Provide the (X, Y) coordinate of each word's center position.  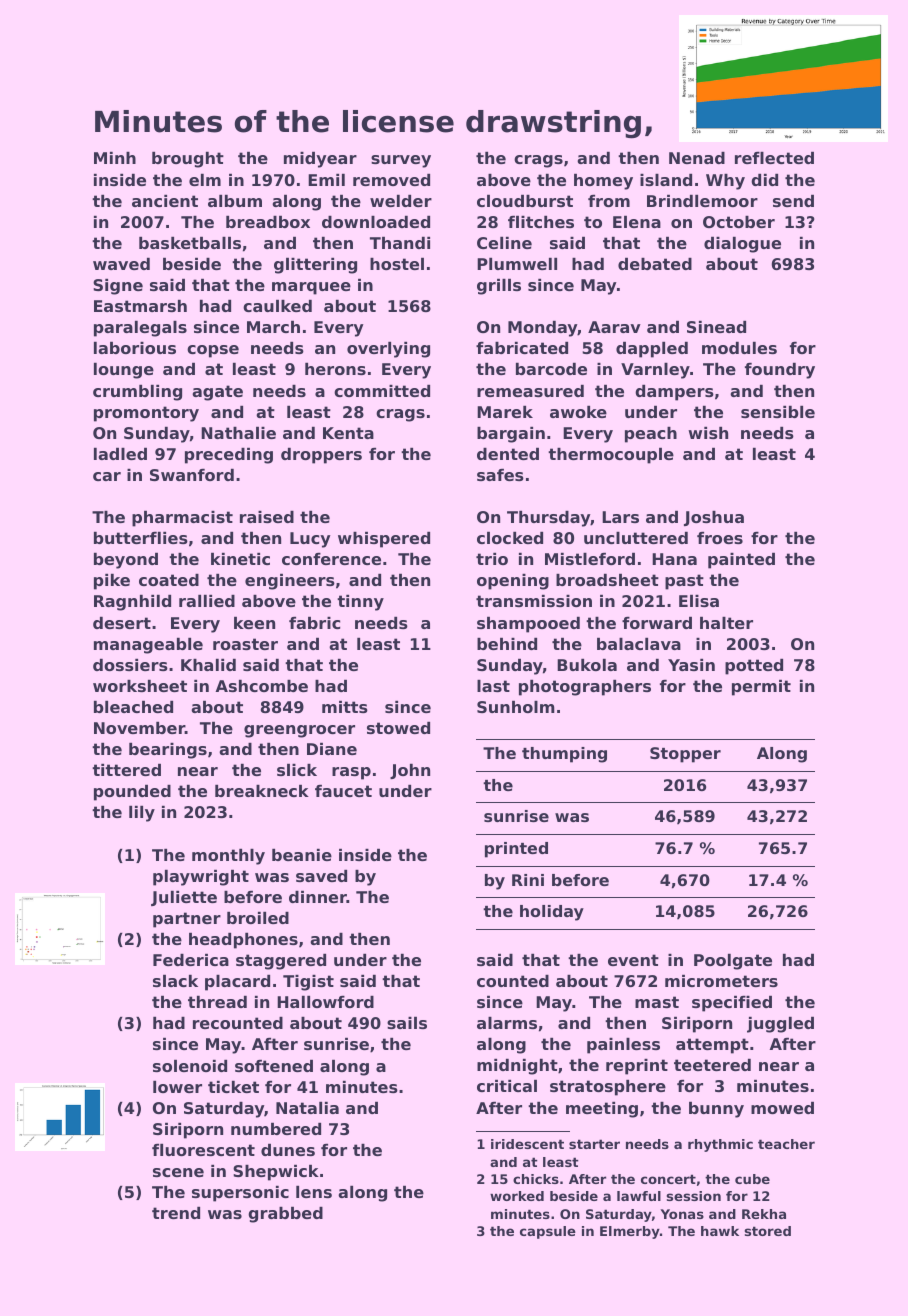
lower (177, 1087)
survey (401, 161)
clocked (510, 538)
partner (187, 920)
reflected (774, 158)
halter (726, 623)
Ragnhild (132, 603)
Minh (115, 158)
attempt (712, 1046)
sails (407, 1023)
